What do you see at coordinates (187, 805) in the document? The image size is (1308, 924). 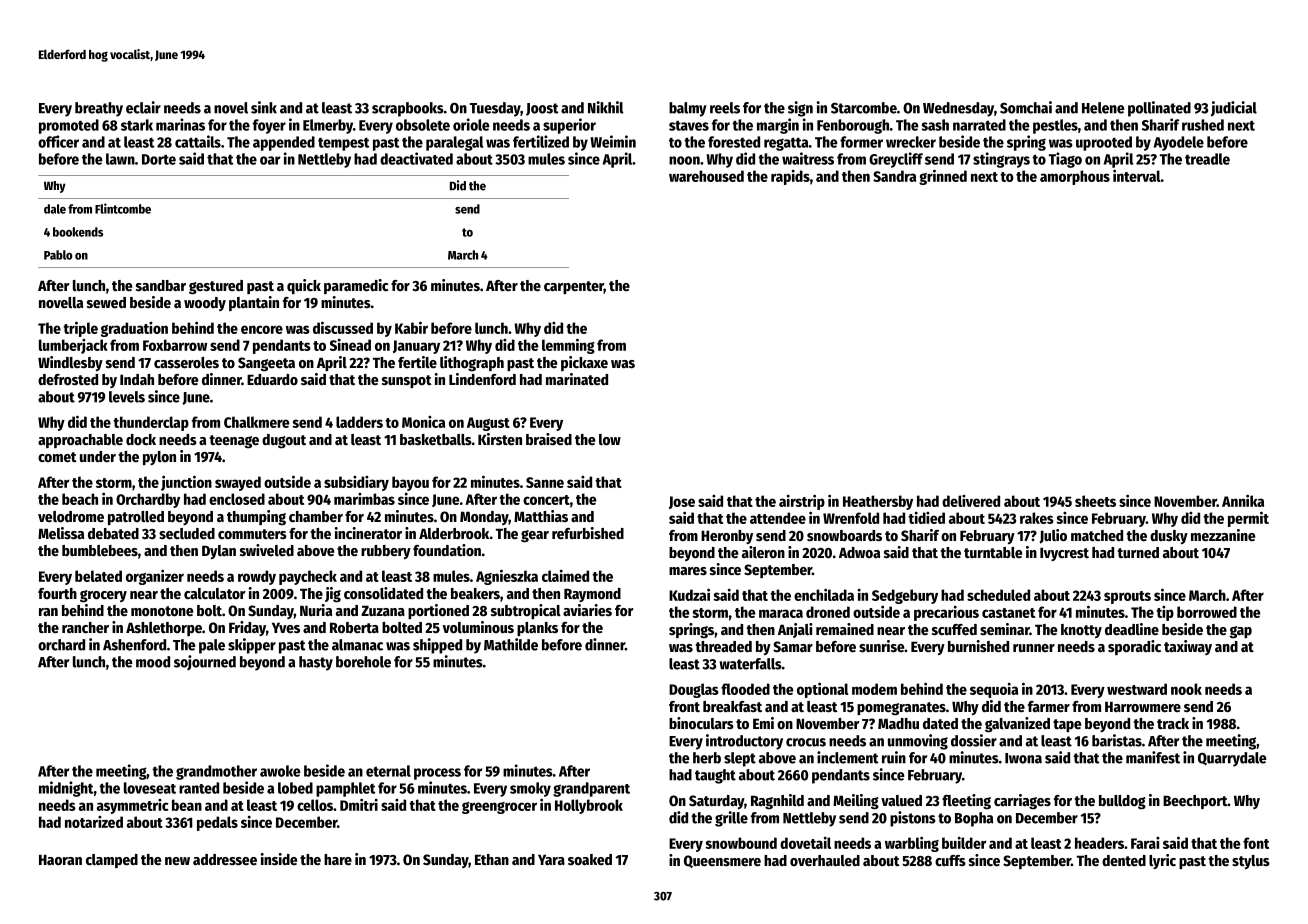 I see `bean` at bounding box center [187, 805].
